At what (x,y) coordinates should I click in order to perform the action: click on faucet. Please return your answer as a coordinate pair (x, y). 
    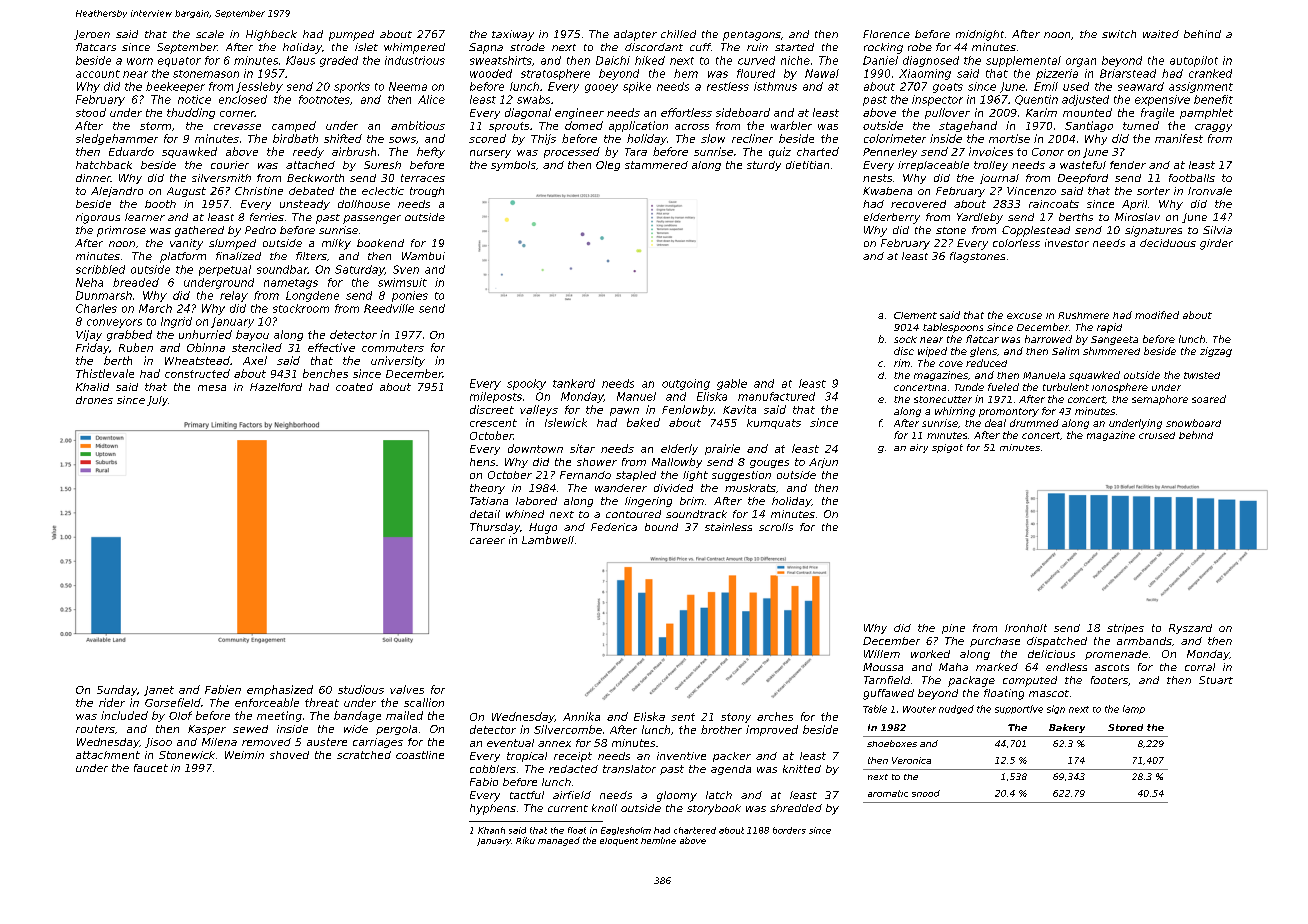
    Looking at the image, I should click on (151, 768).
